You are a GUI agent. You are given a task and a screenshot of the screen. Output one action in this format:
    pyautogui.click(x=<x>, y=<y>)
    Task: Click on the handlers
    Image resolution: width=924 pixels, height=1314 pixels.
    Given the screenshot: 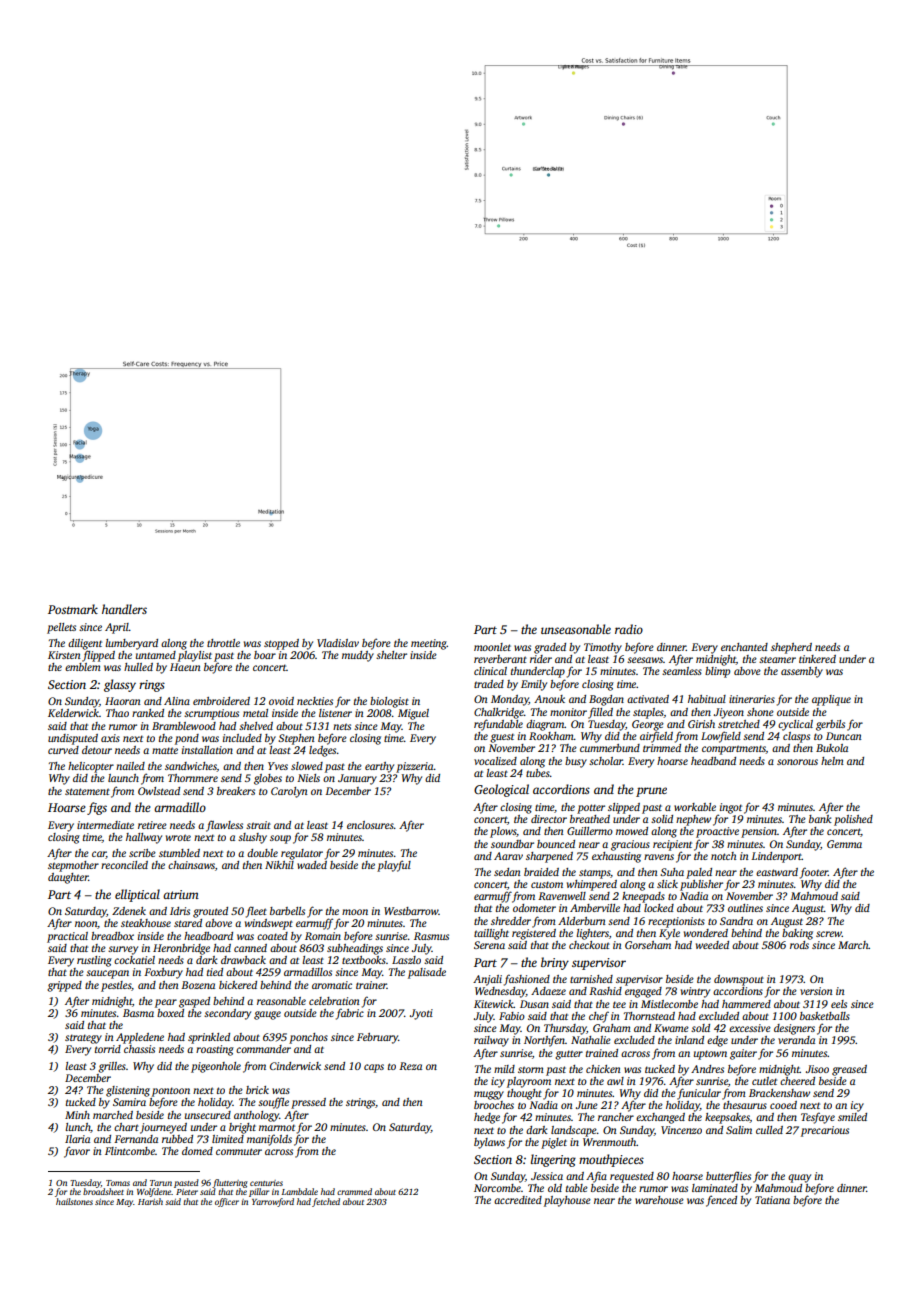 What is the action you would take?
    pyautogui.click(x=124, y=609)
